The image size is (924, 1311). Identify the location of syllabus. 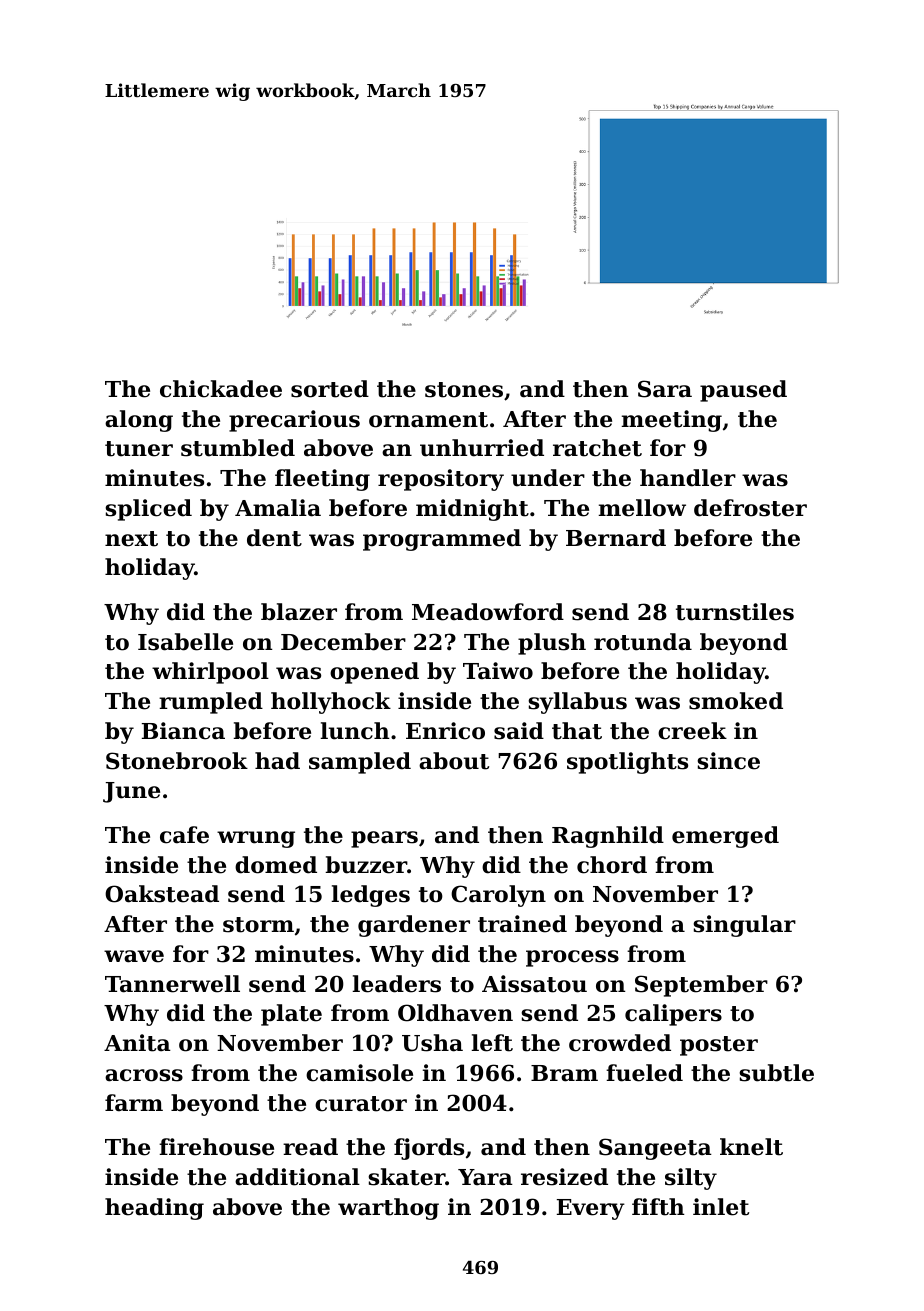
(577, 703).
